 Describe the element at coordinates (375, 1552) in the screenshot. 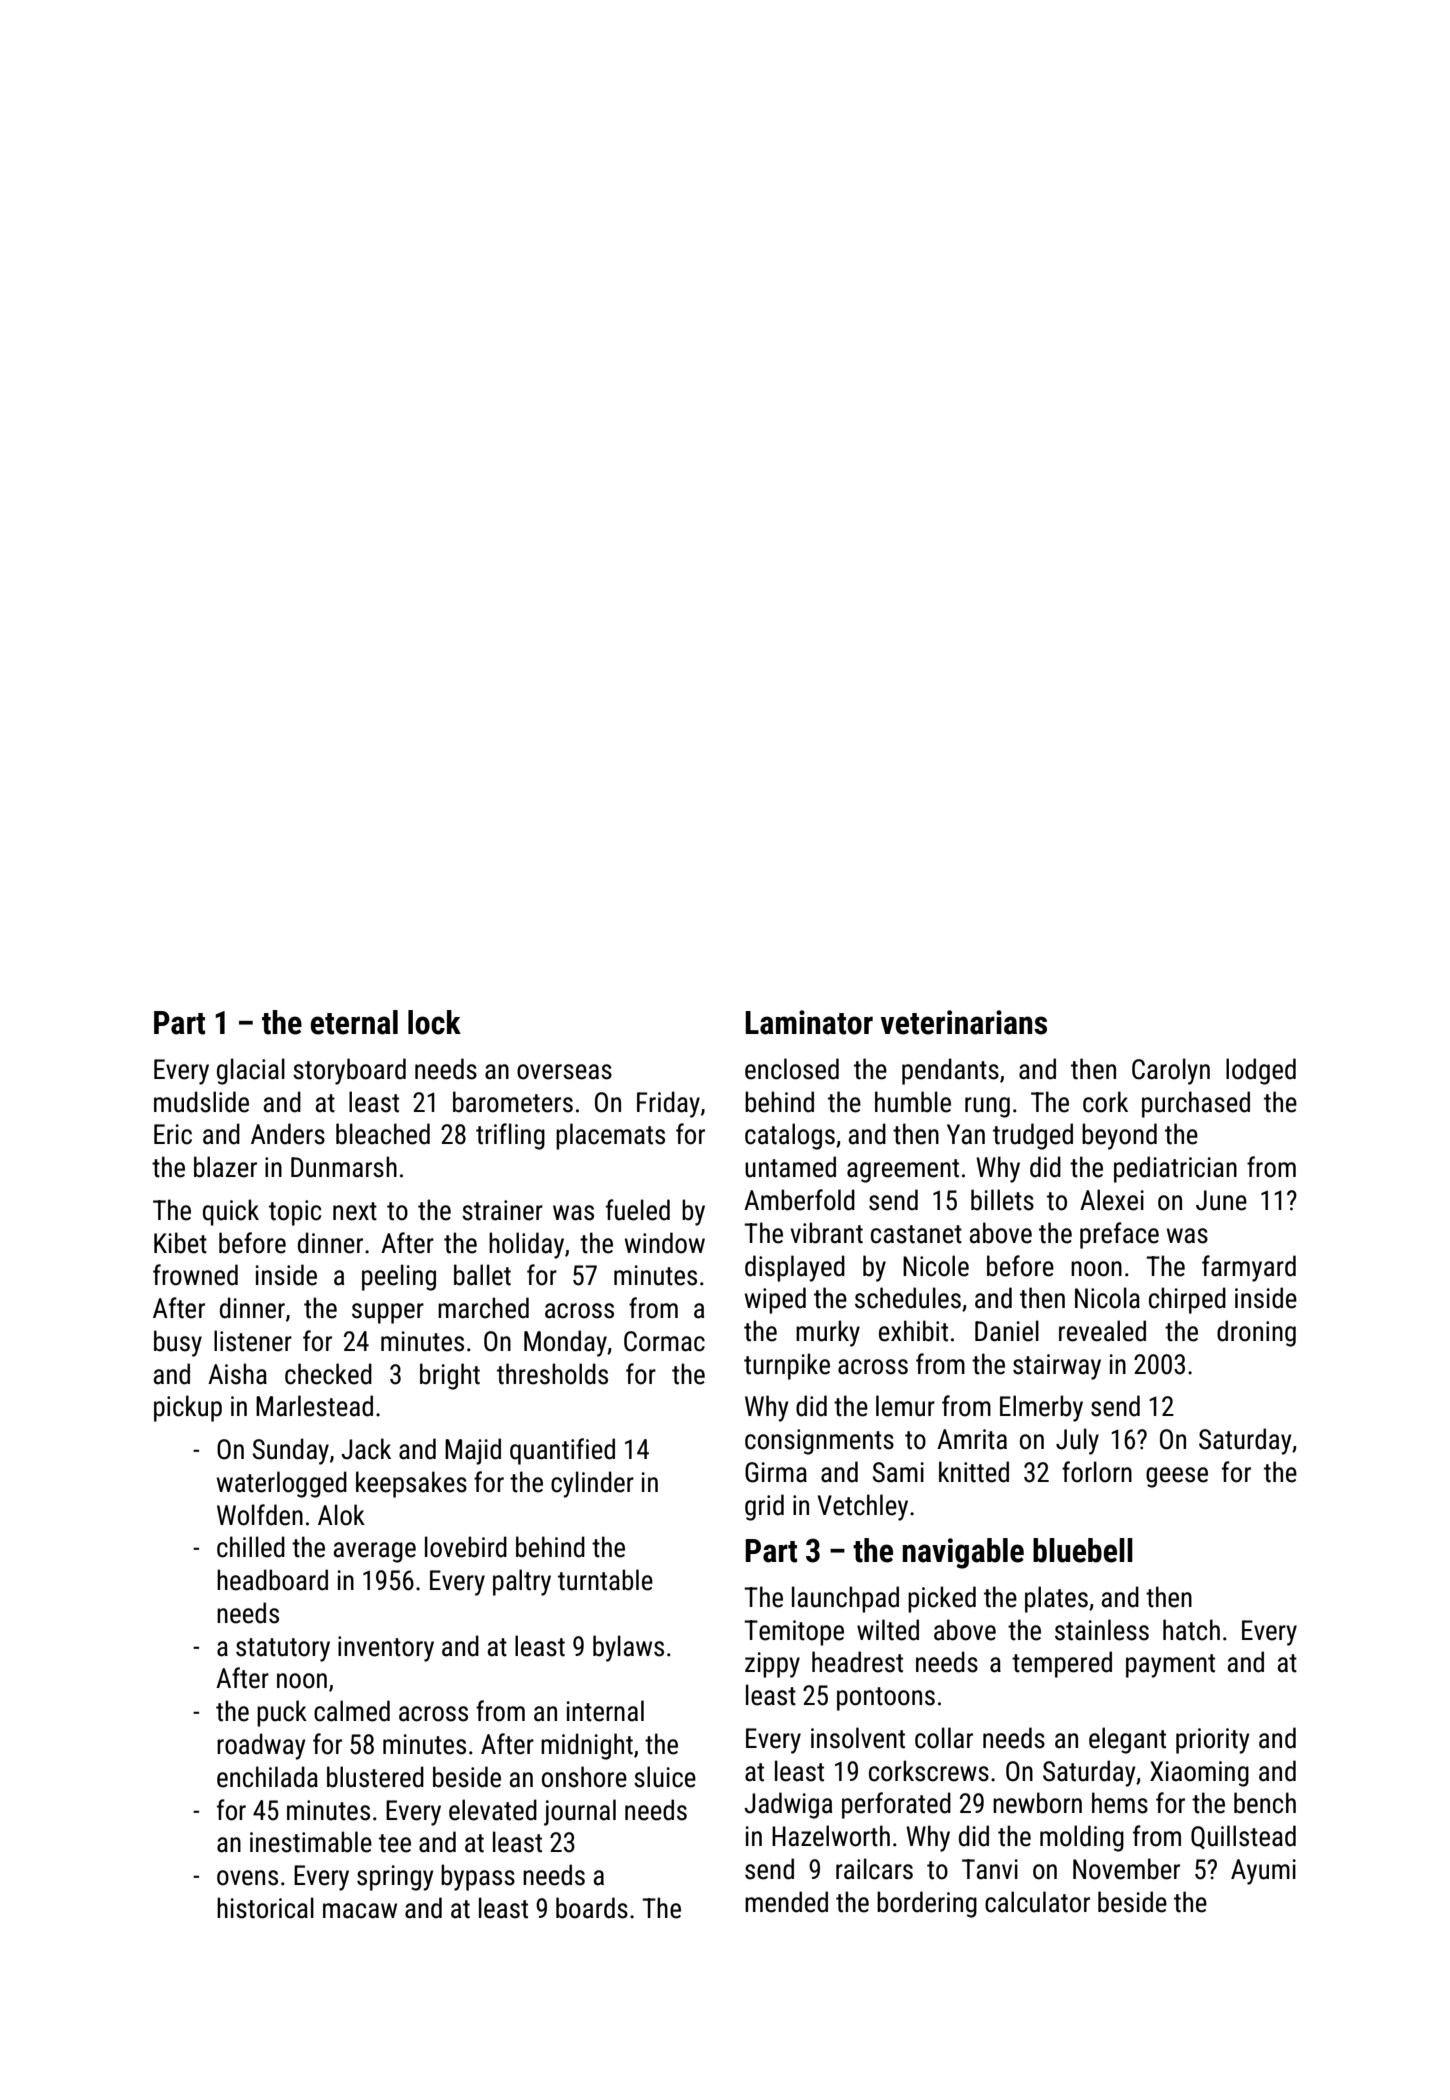

I see `average` at that location.
